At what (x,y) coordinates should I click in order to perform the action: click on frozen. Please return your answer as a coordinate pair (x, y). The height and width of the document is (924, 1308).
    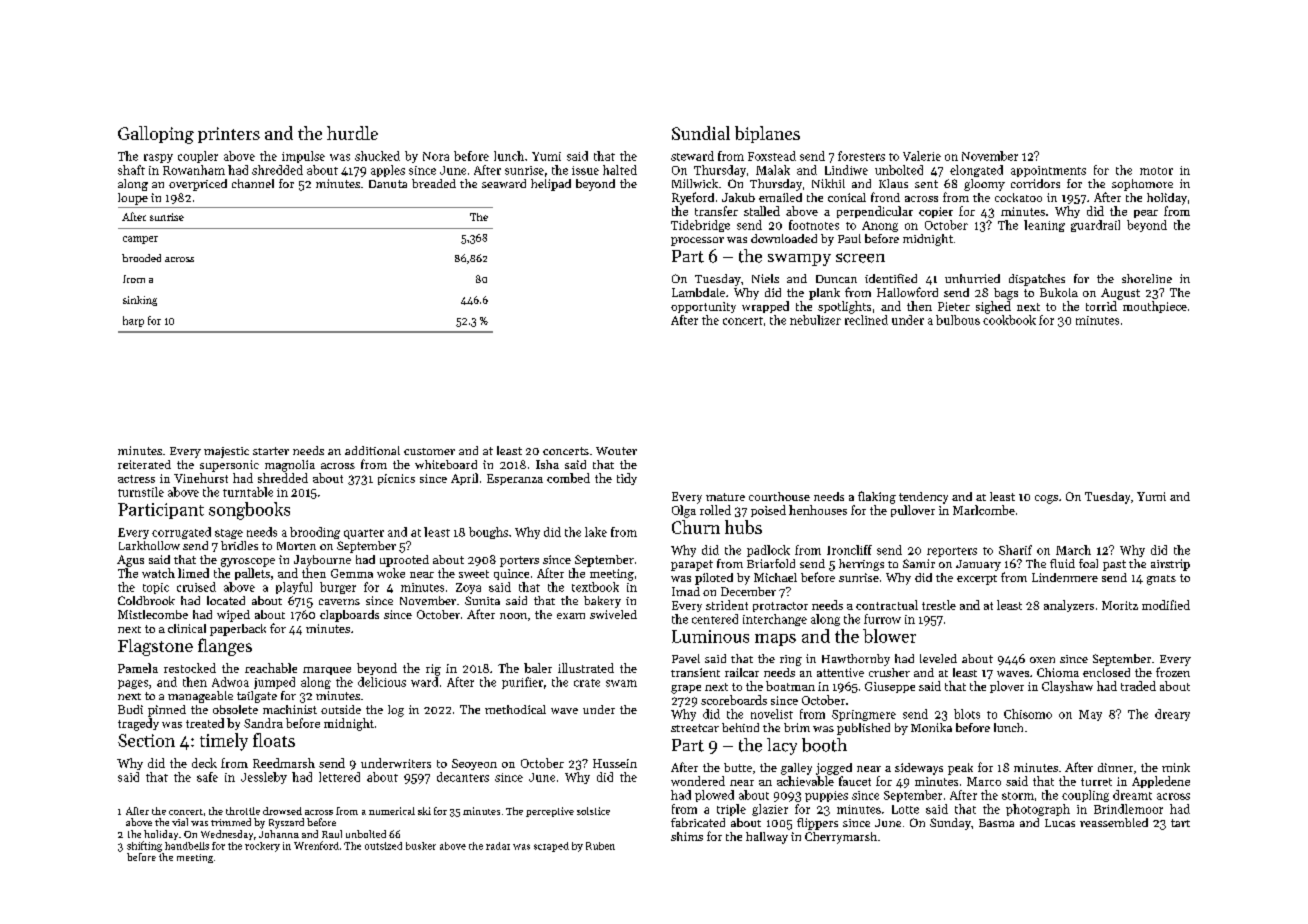
    Looking at the image, I should click on (1173, 672).
